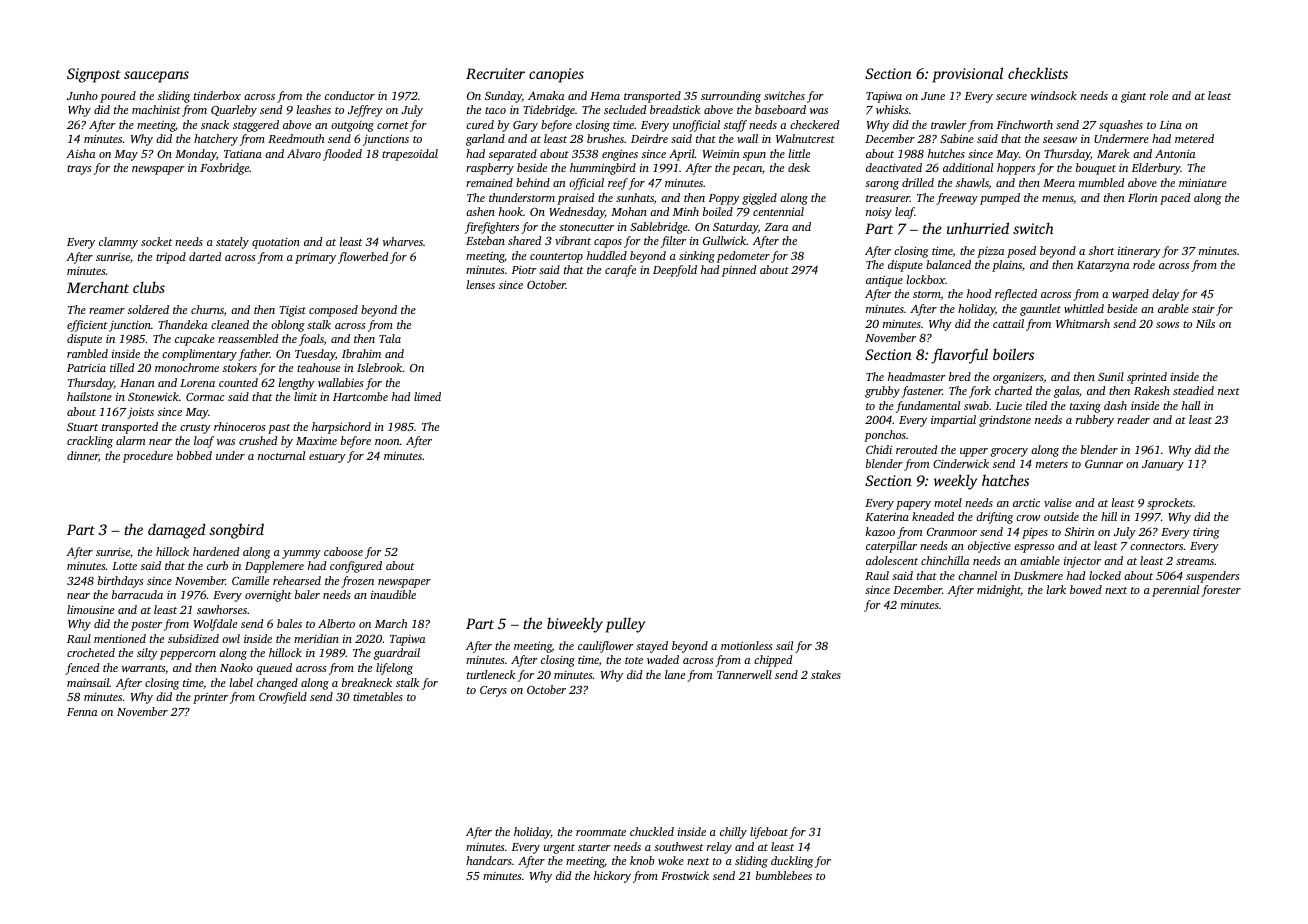 The image size is (1308, 924). Describe the element at coordinates (217, 95) in the screenshot. I see `tinderbox` at that location.
